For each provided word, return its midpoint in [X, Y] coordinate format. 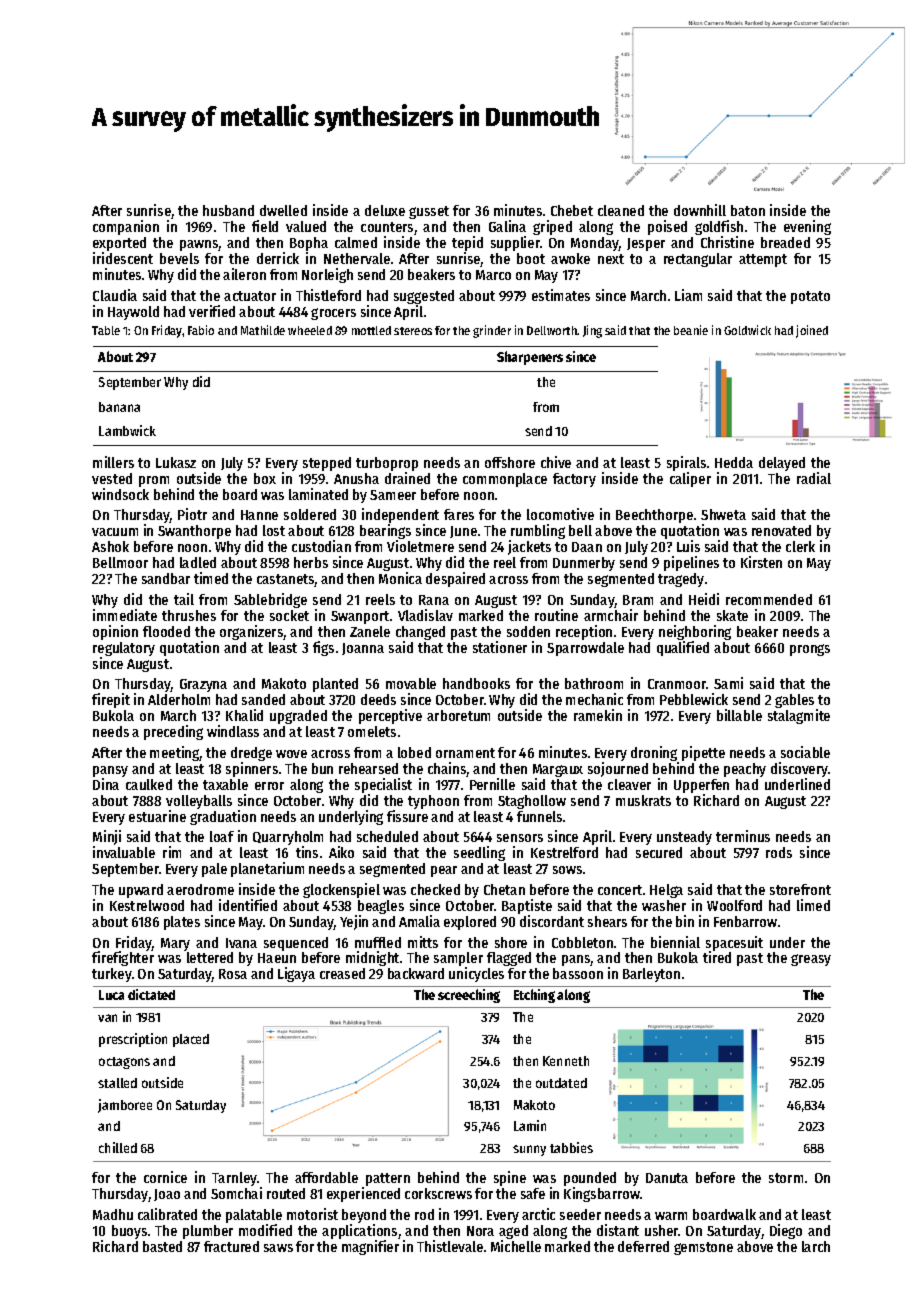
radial [814, 478]
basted [162, 1246]
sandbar [166, 578]
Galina [507, 226]
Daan [587, 547]
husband [228, 210]
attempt [763, 260]
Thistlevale [450, 1246]
